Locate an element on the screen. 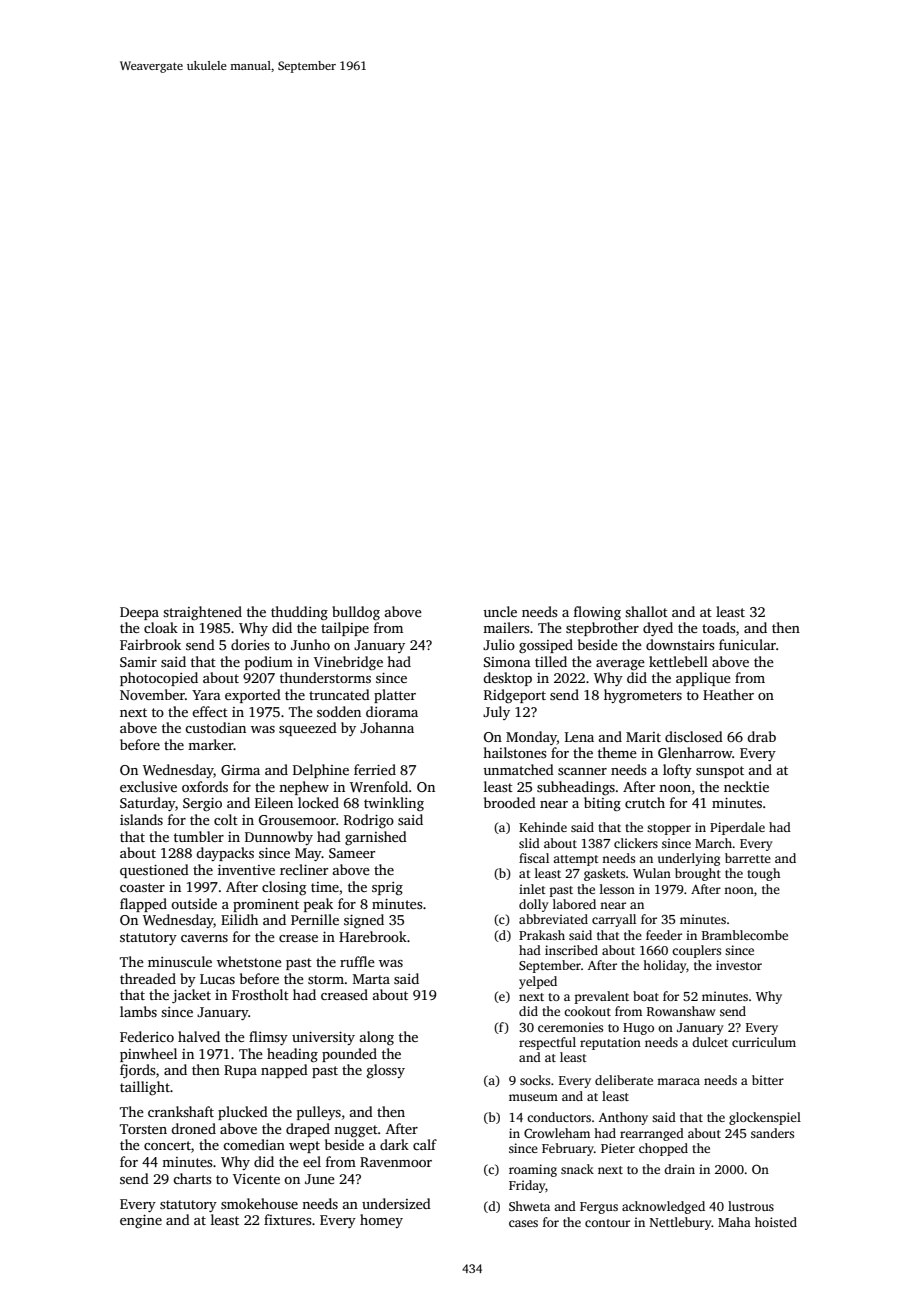 The image size is (924, 1308). funicular is located at coordinates (747, 644).
